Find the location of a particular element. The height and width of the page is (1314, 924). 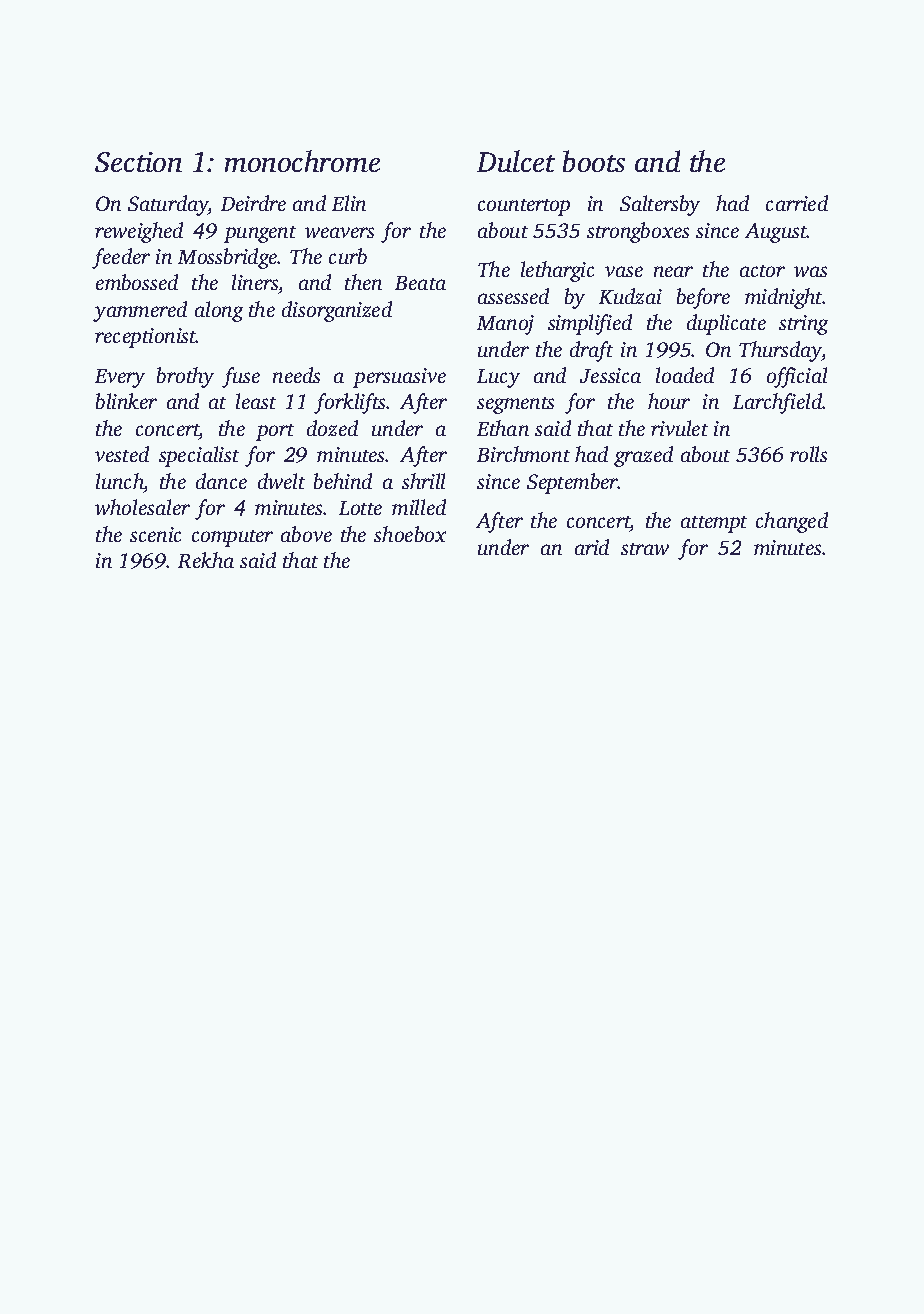

fuse is located at coordinates (241, 377).
